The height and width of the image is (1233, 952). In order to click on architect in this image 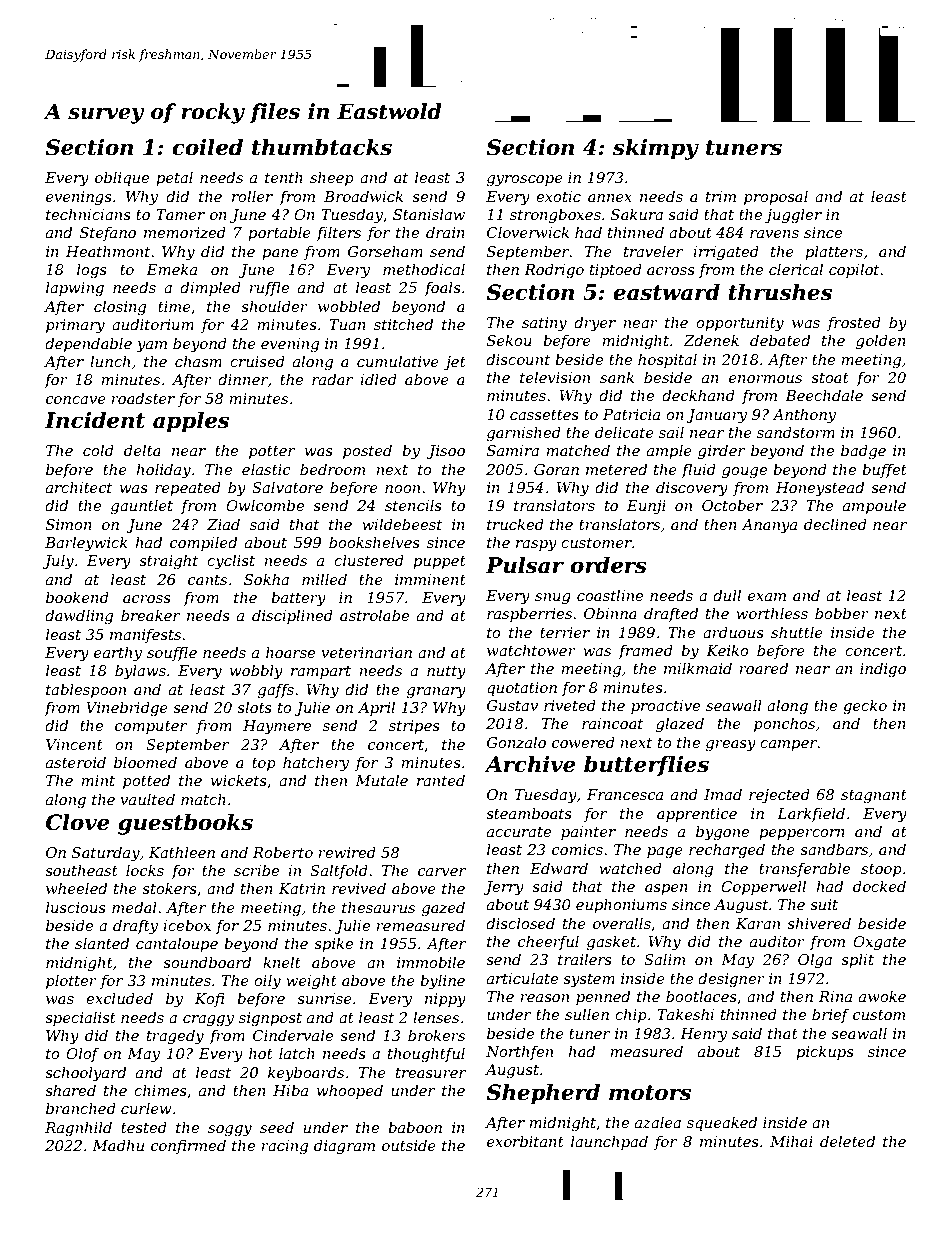, I will do `click(79, 487)`.
